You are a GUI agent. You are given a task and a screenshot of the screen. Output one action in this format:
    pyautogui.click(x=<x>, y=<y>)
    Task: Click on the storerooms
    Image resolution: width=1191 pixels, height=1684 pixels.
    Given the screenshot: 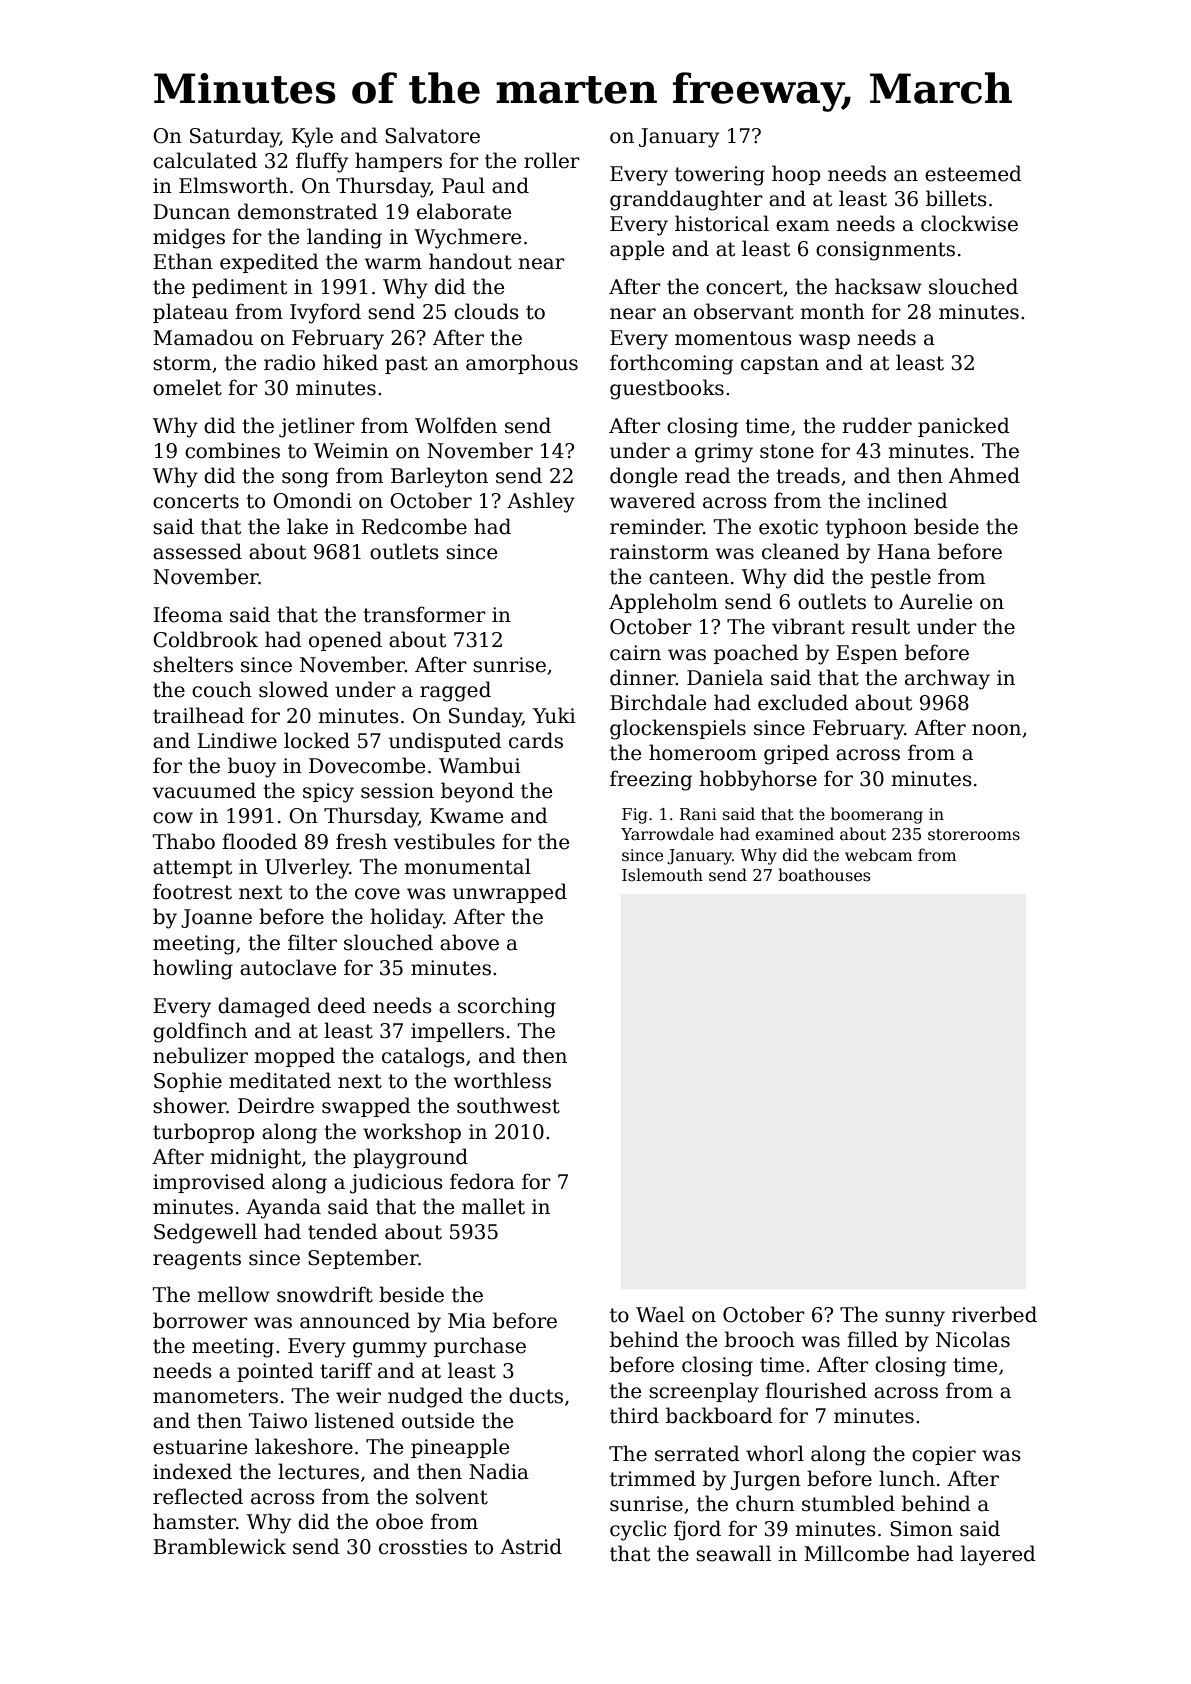 What is the action you would take?
    pyautogui.click(x=974, y=835)
